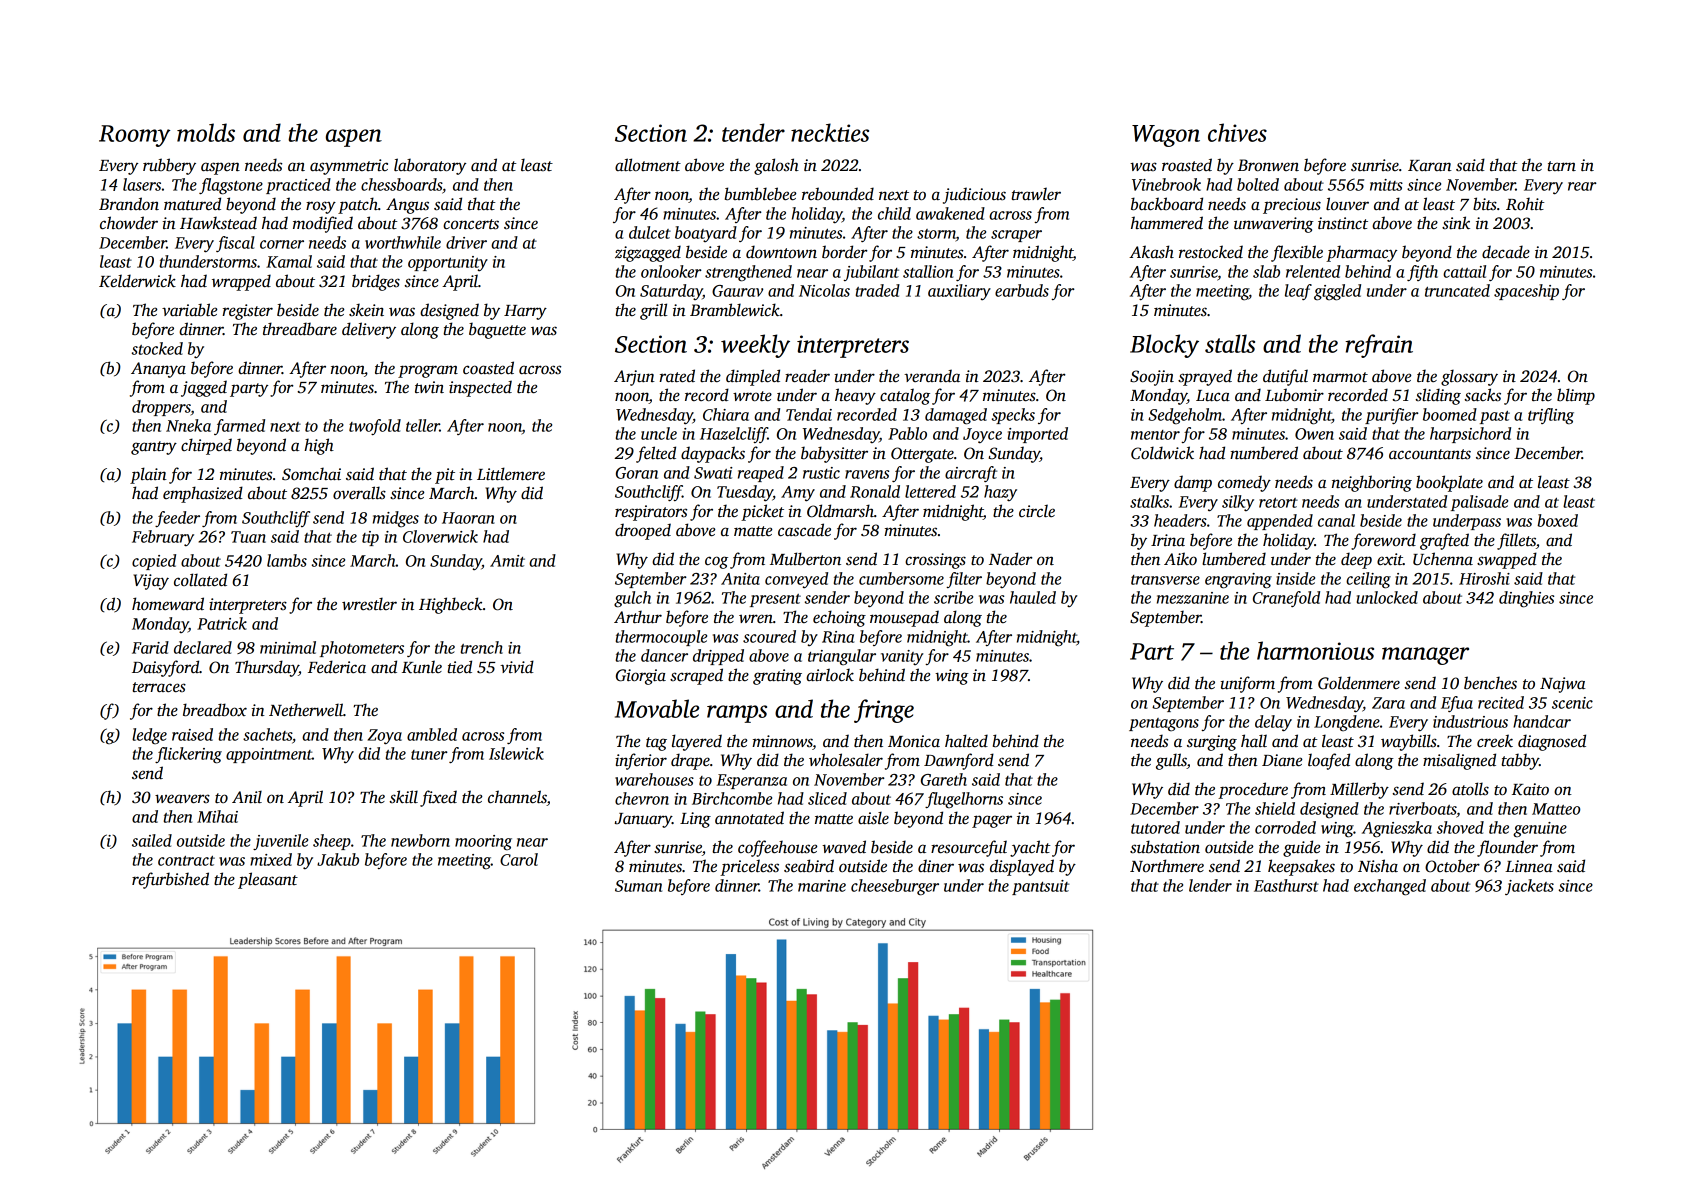 This document has height=1200, width=1697. I want to click on pleasant, so click(268, 880).
